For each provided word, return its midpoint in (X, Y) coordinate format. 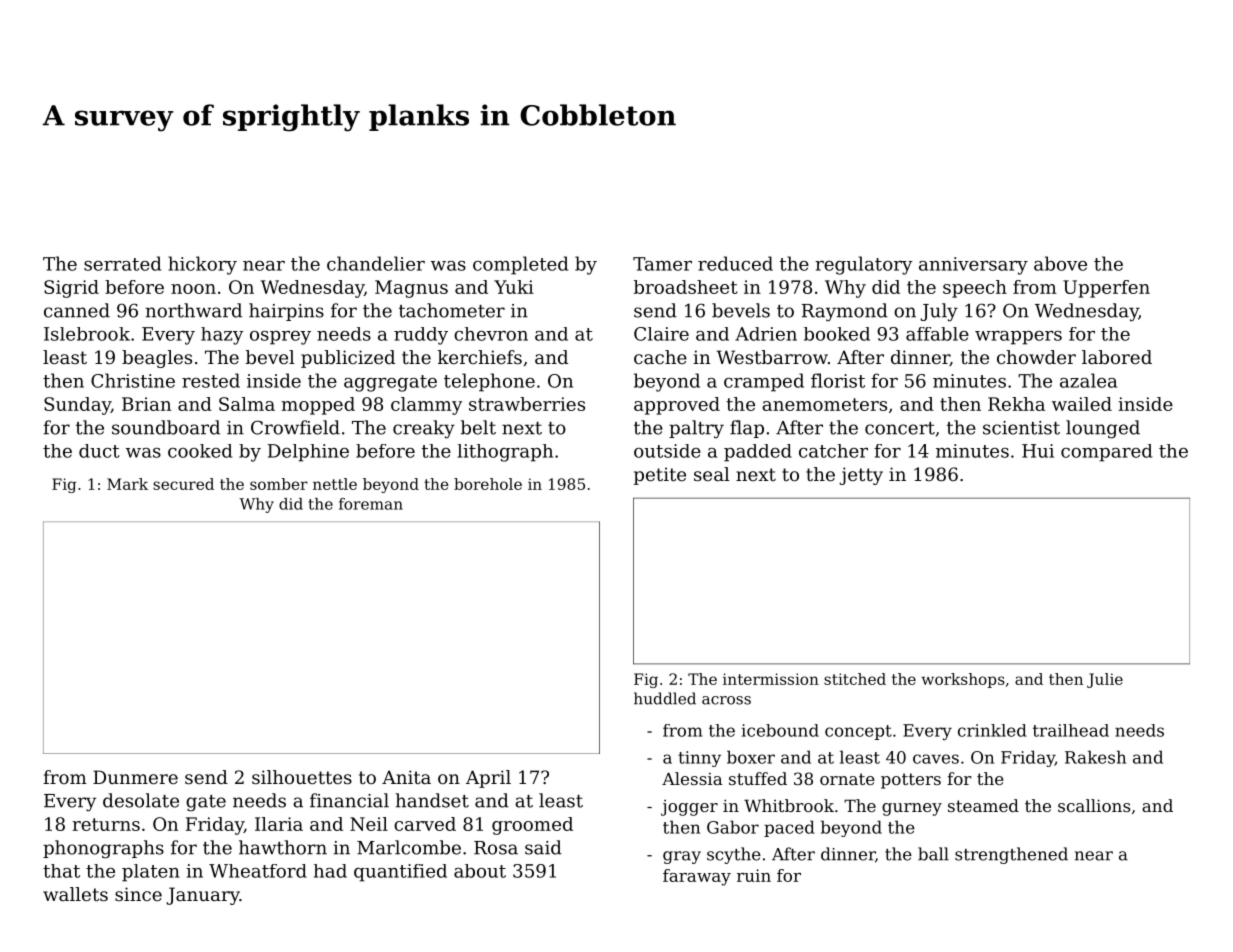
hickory (202, 265)
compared (1106, 453)
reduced (735, 263)
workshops (963, 680)
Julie (1105, 680)
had (330, 871)
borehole (488, 484)
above (1060, 263)
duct (99, 451)
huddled (665, 698)
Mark (127, 484)
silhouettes (302, 777)
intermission (771, 679)
